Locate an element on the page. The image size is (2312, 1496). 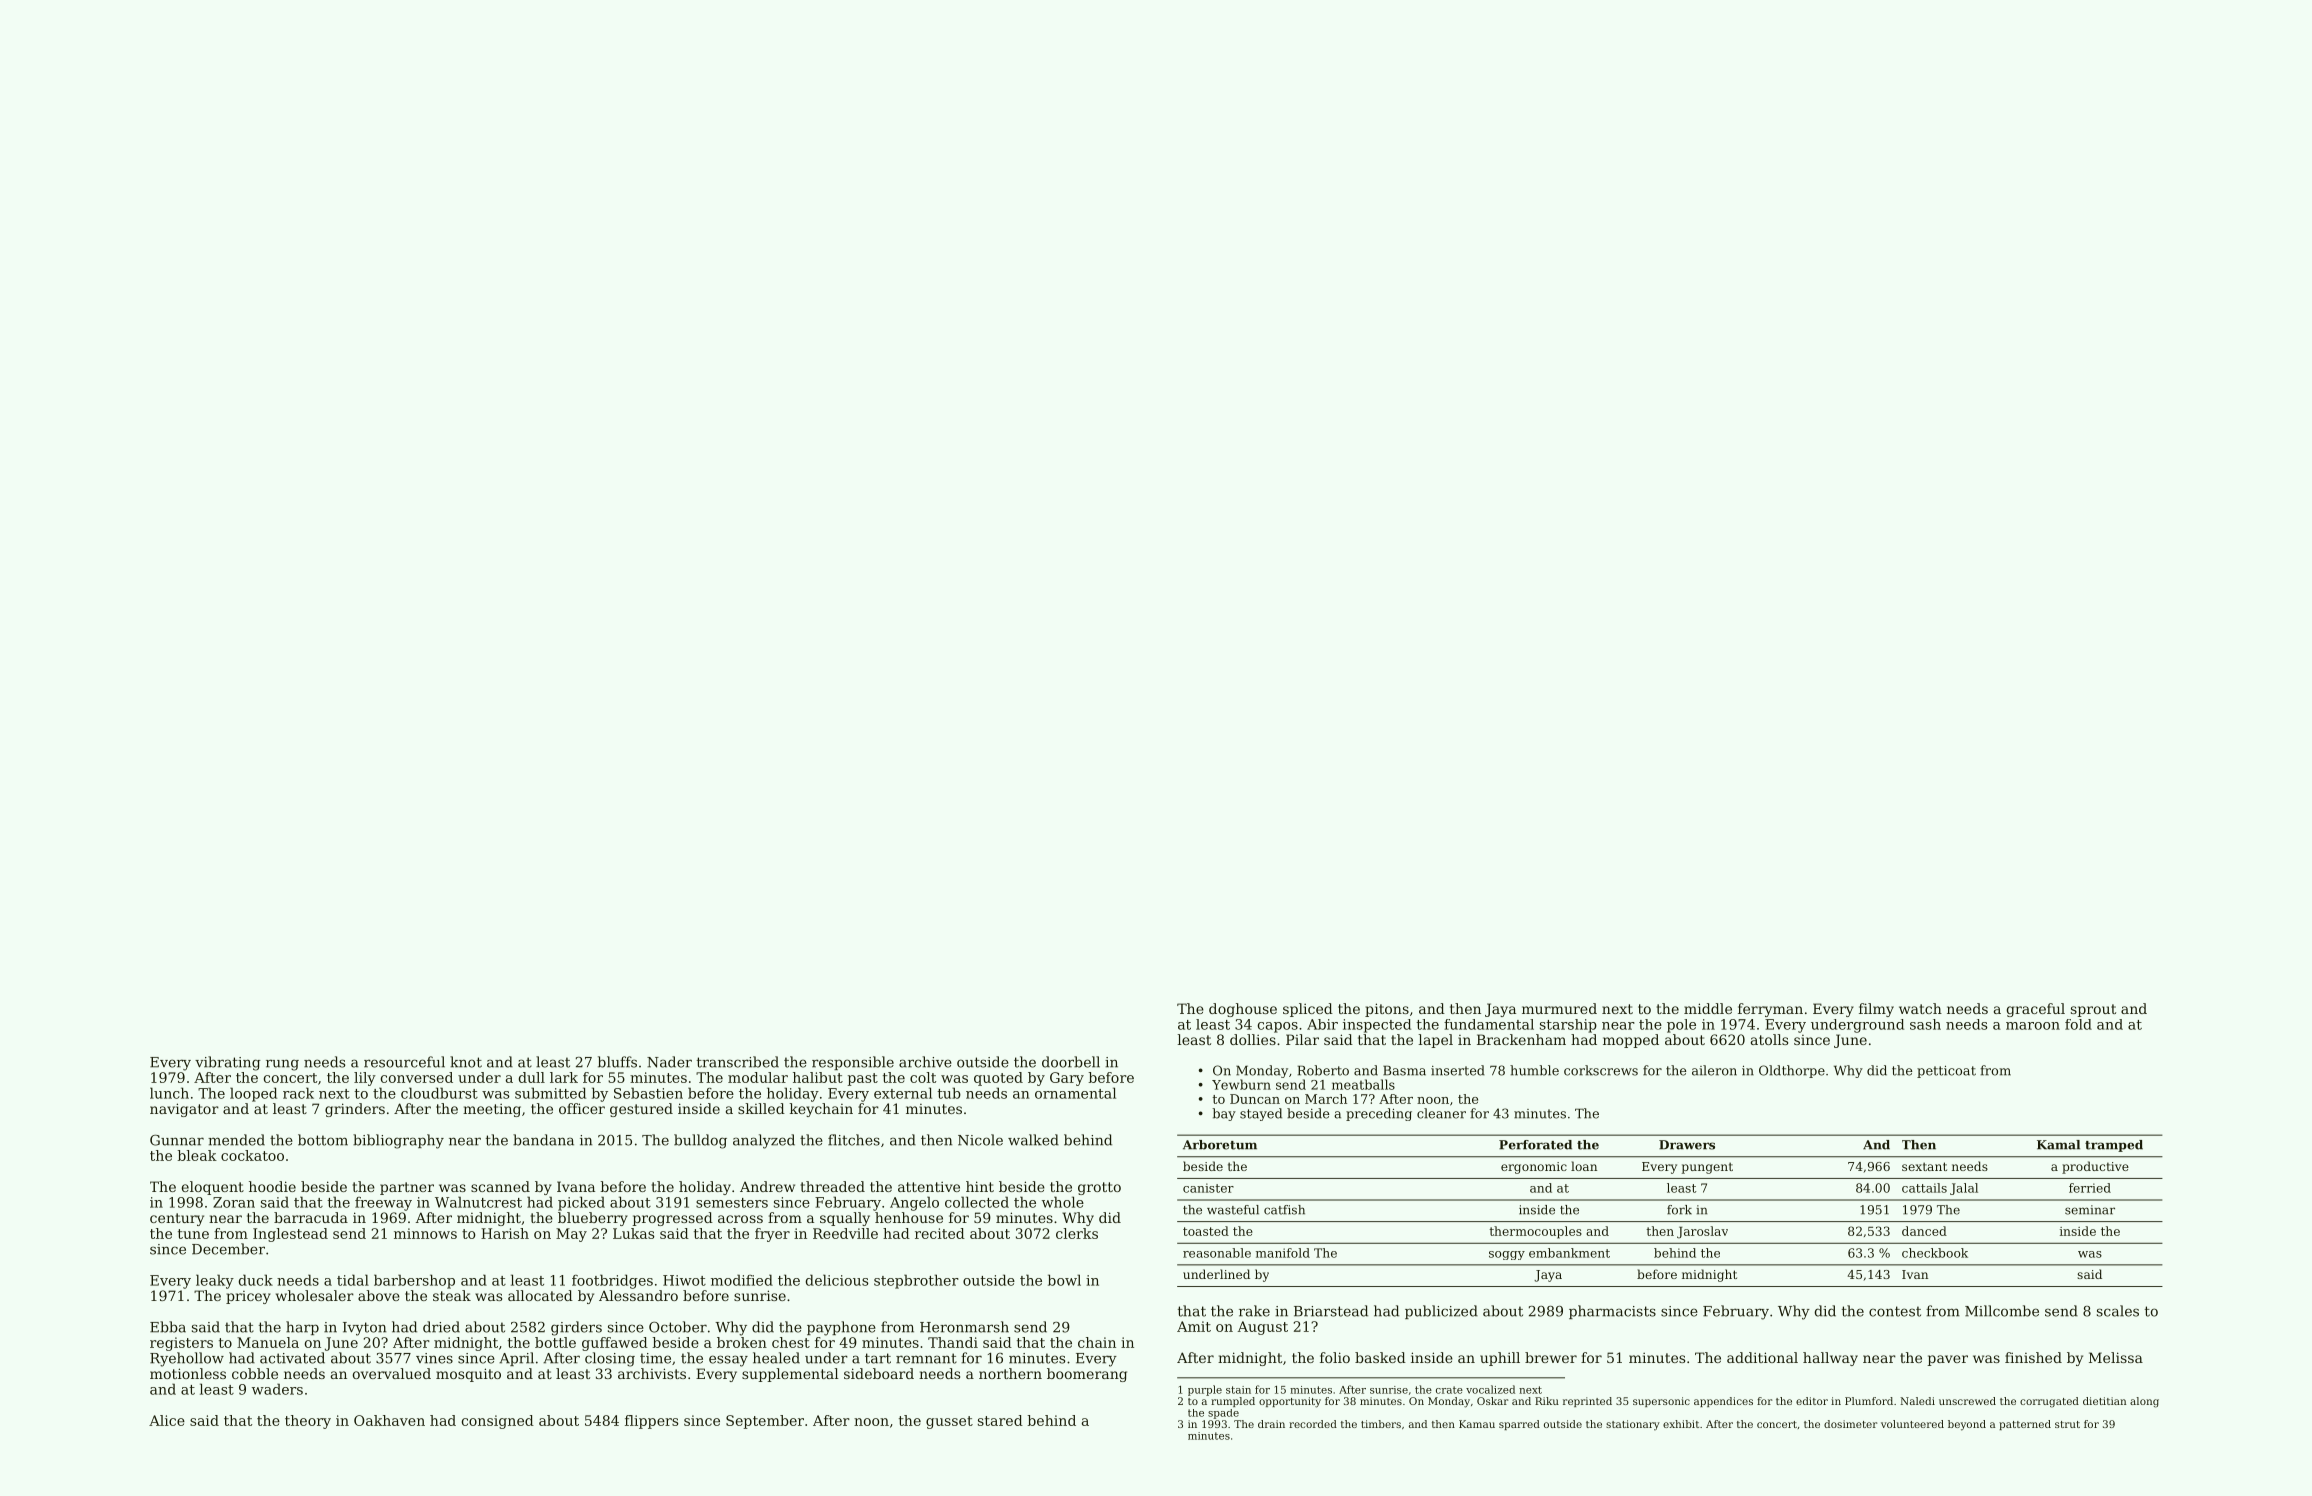
checkbook is located at coordinates (1935, 1253).
